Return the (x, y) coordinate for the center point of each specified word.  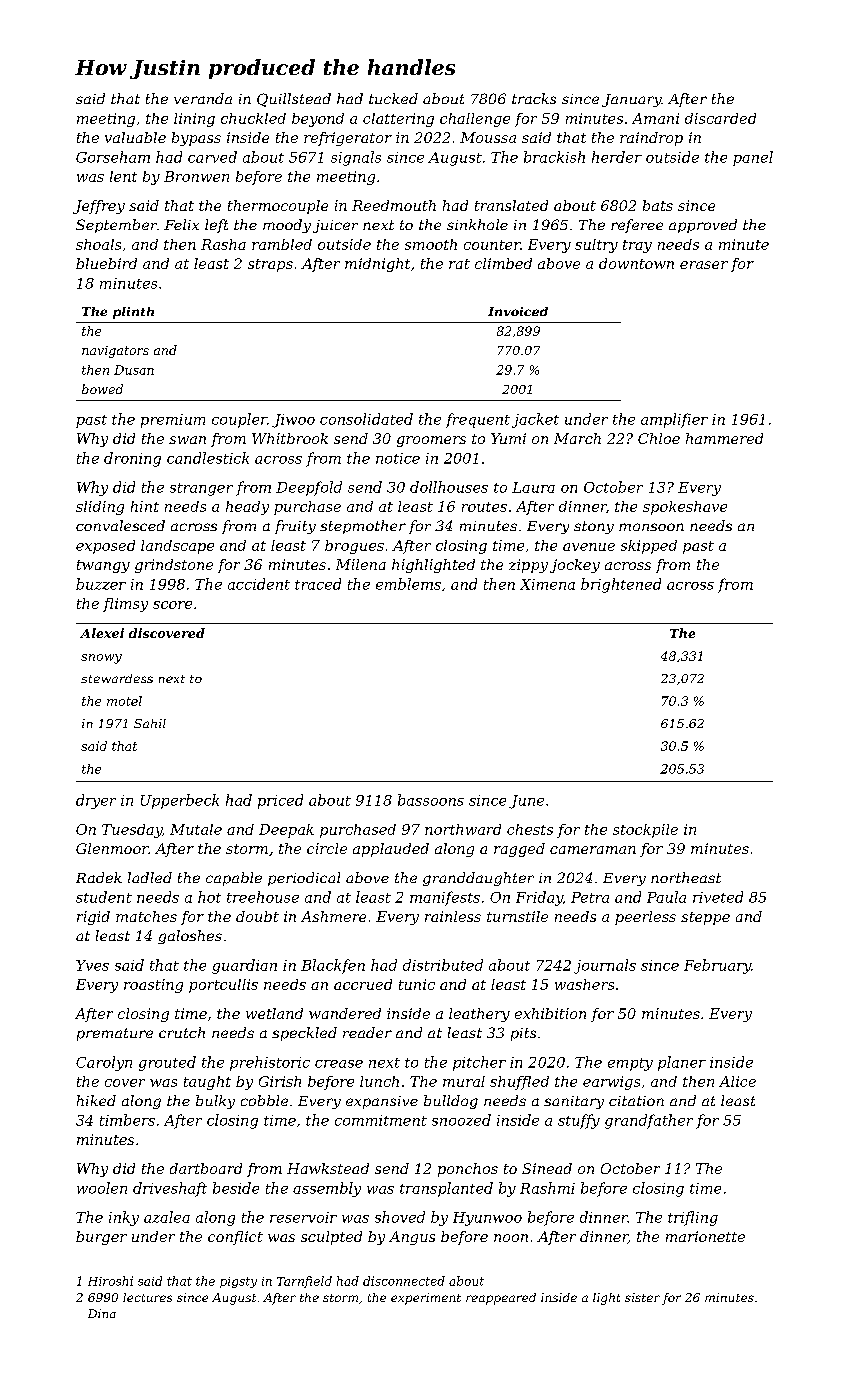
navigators (115, 352)
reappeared (501, 1299)
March (577, 438)
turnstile (517, 916)
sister (642, 1297)
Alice (737, 1081)
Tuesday (132, 831)
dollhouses (449, 487)
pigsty (238, 1282)
